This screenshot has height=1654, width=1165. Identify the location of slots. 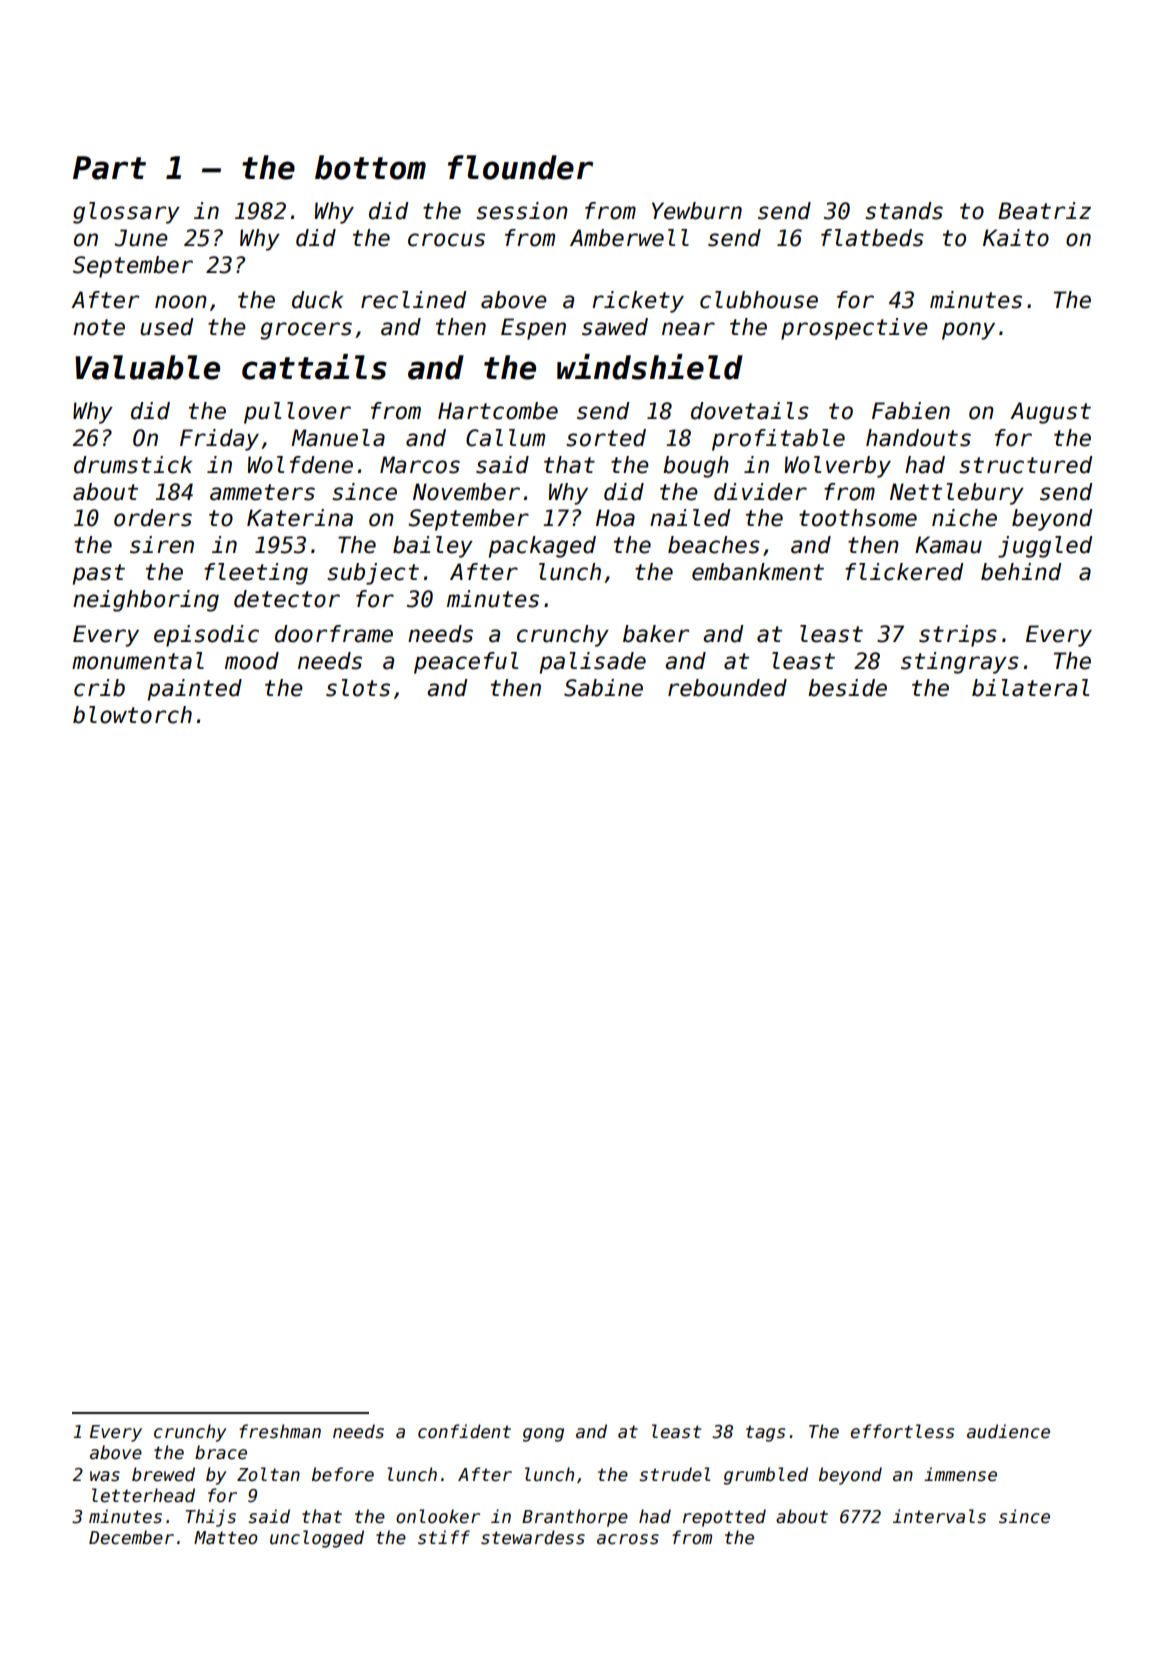
(358, 688).
